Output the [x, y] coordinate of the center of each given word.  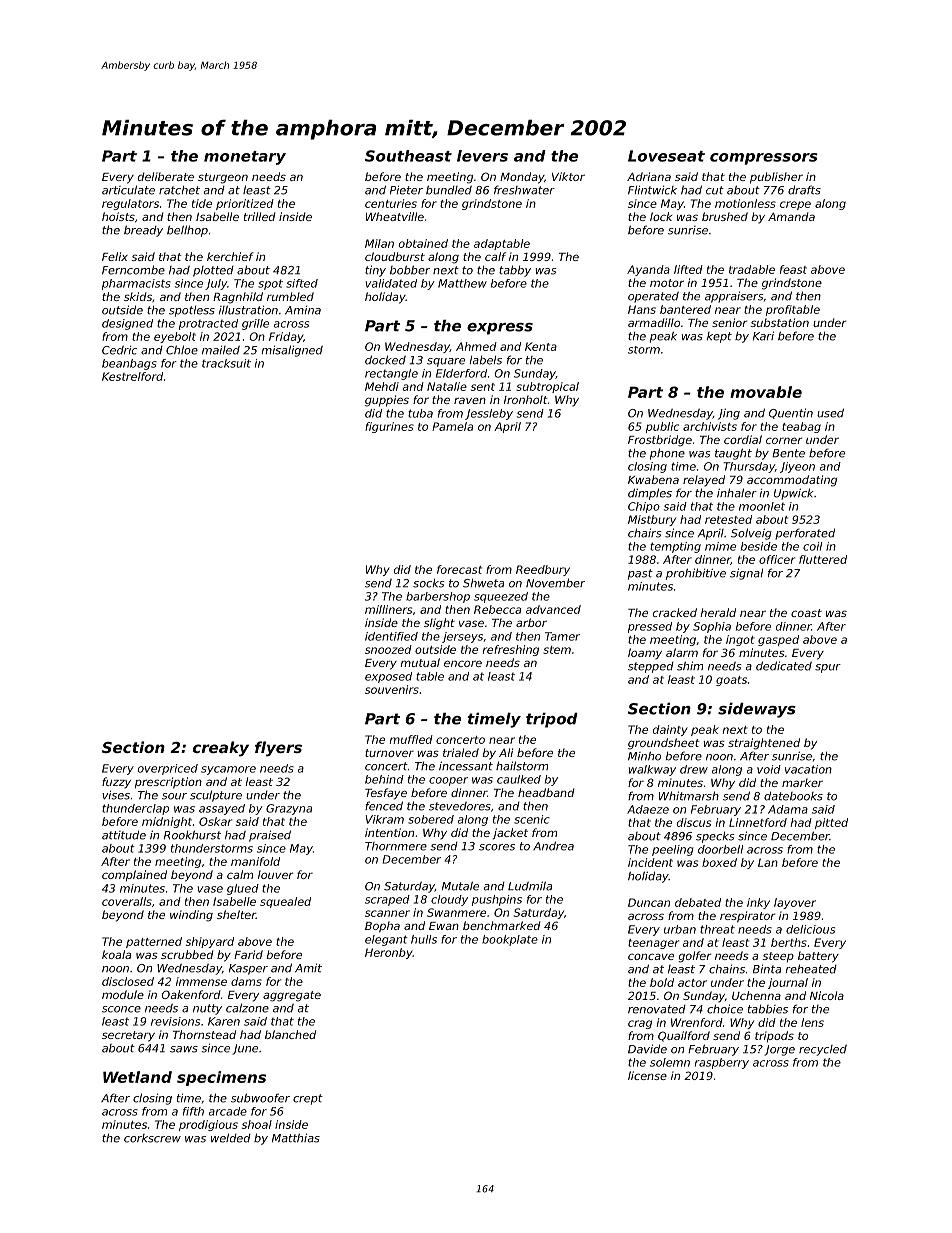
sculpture [216, 796]
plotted [213, 271]
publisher [776, 178]
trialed [461, 752]
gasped [778, 640]
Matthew [462, 283]
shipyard [210, 942]
